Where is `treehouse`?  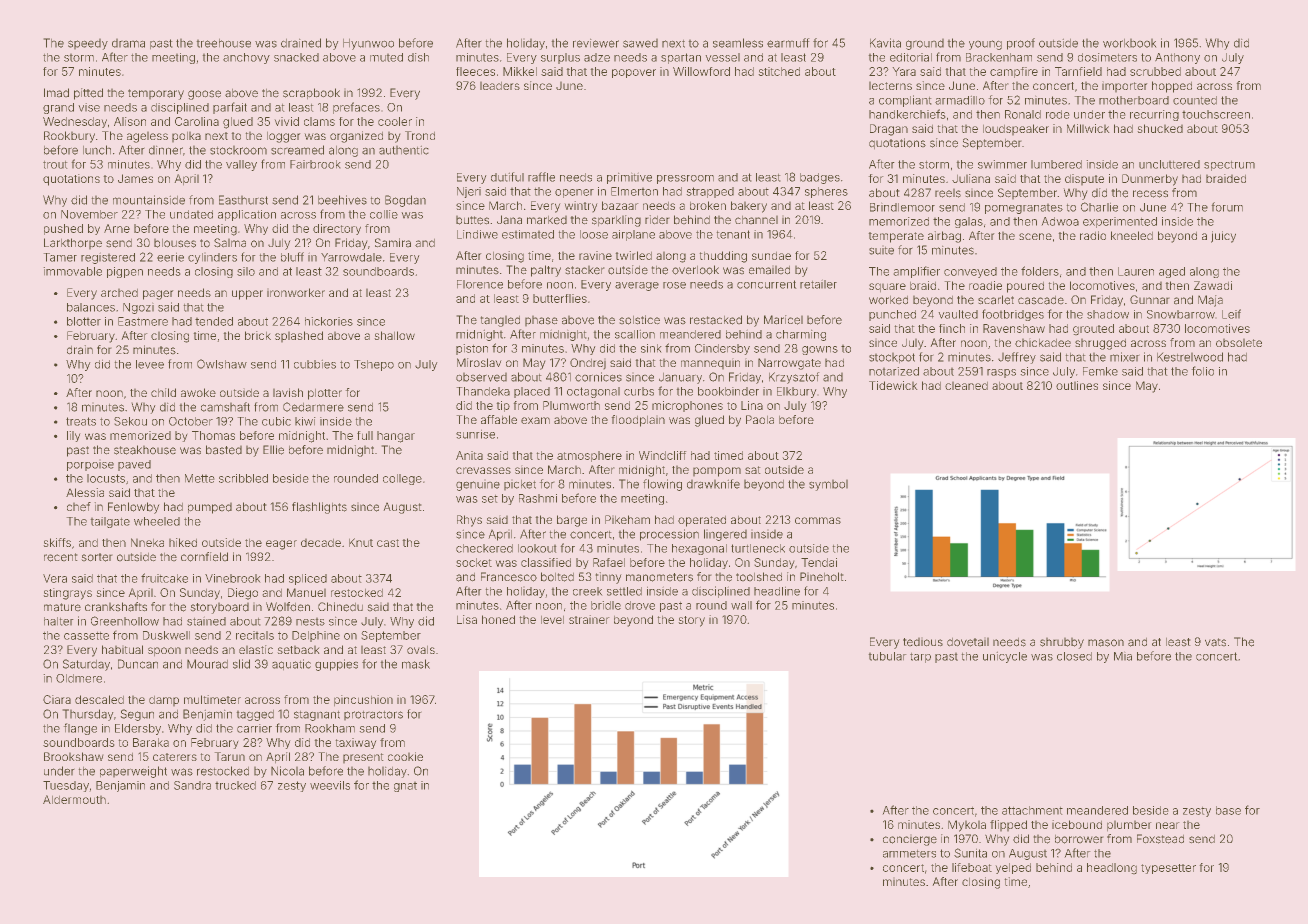 treehouse is located at coordinates (224, 43).
